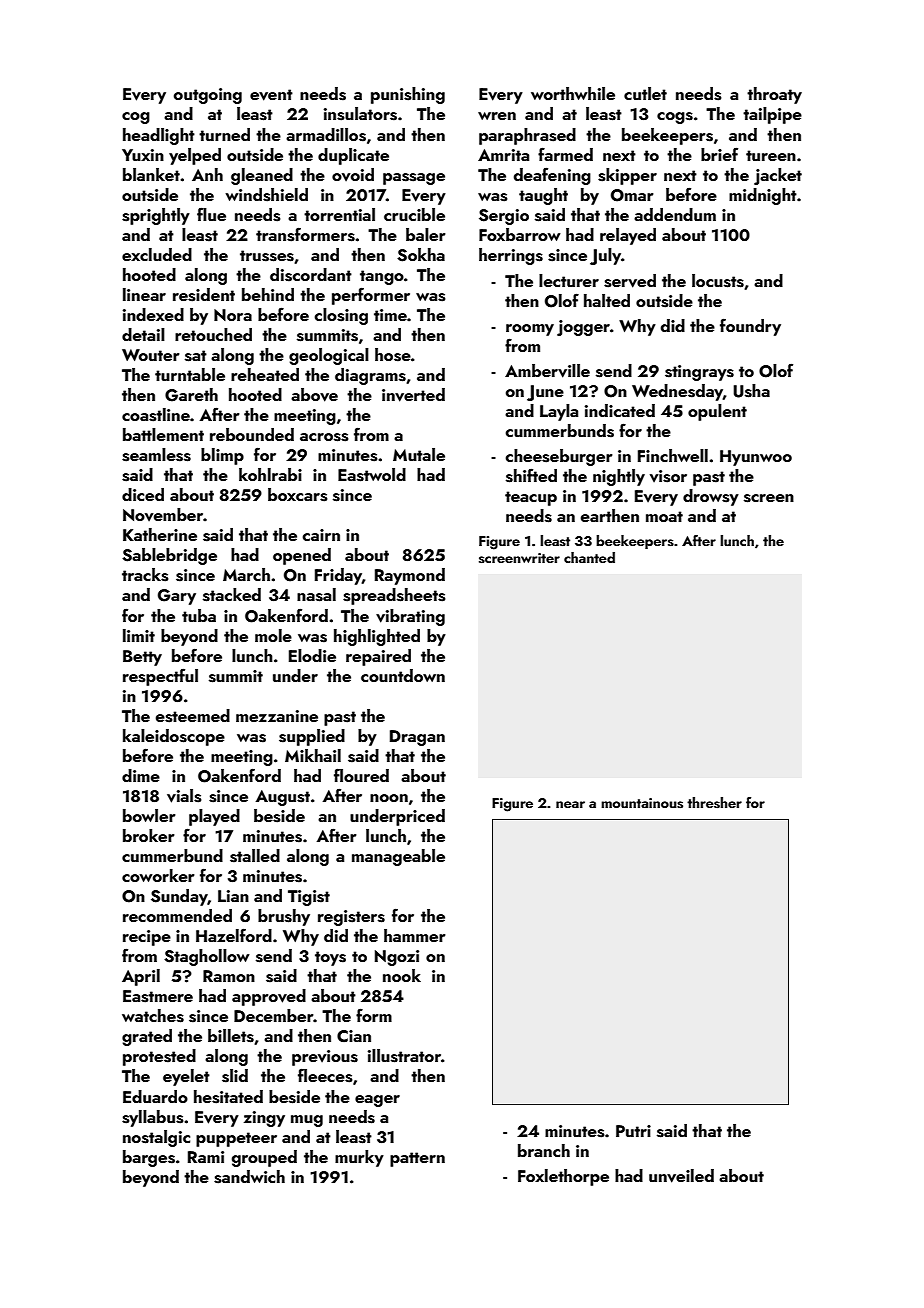  I want to click on excluded, so click(157, 254).
